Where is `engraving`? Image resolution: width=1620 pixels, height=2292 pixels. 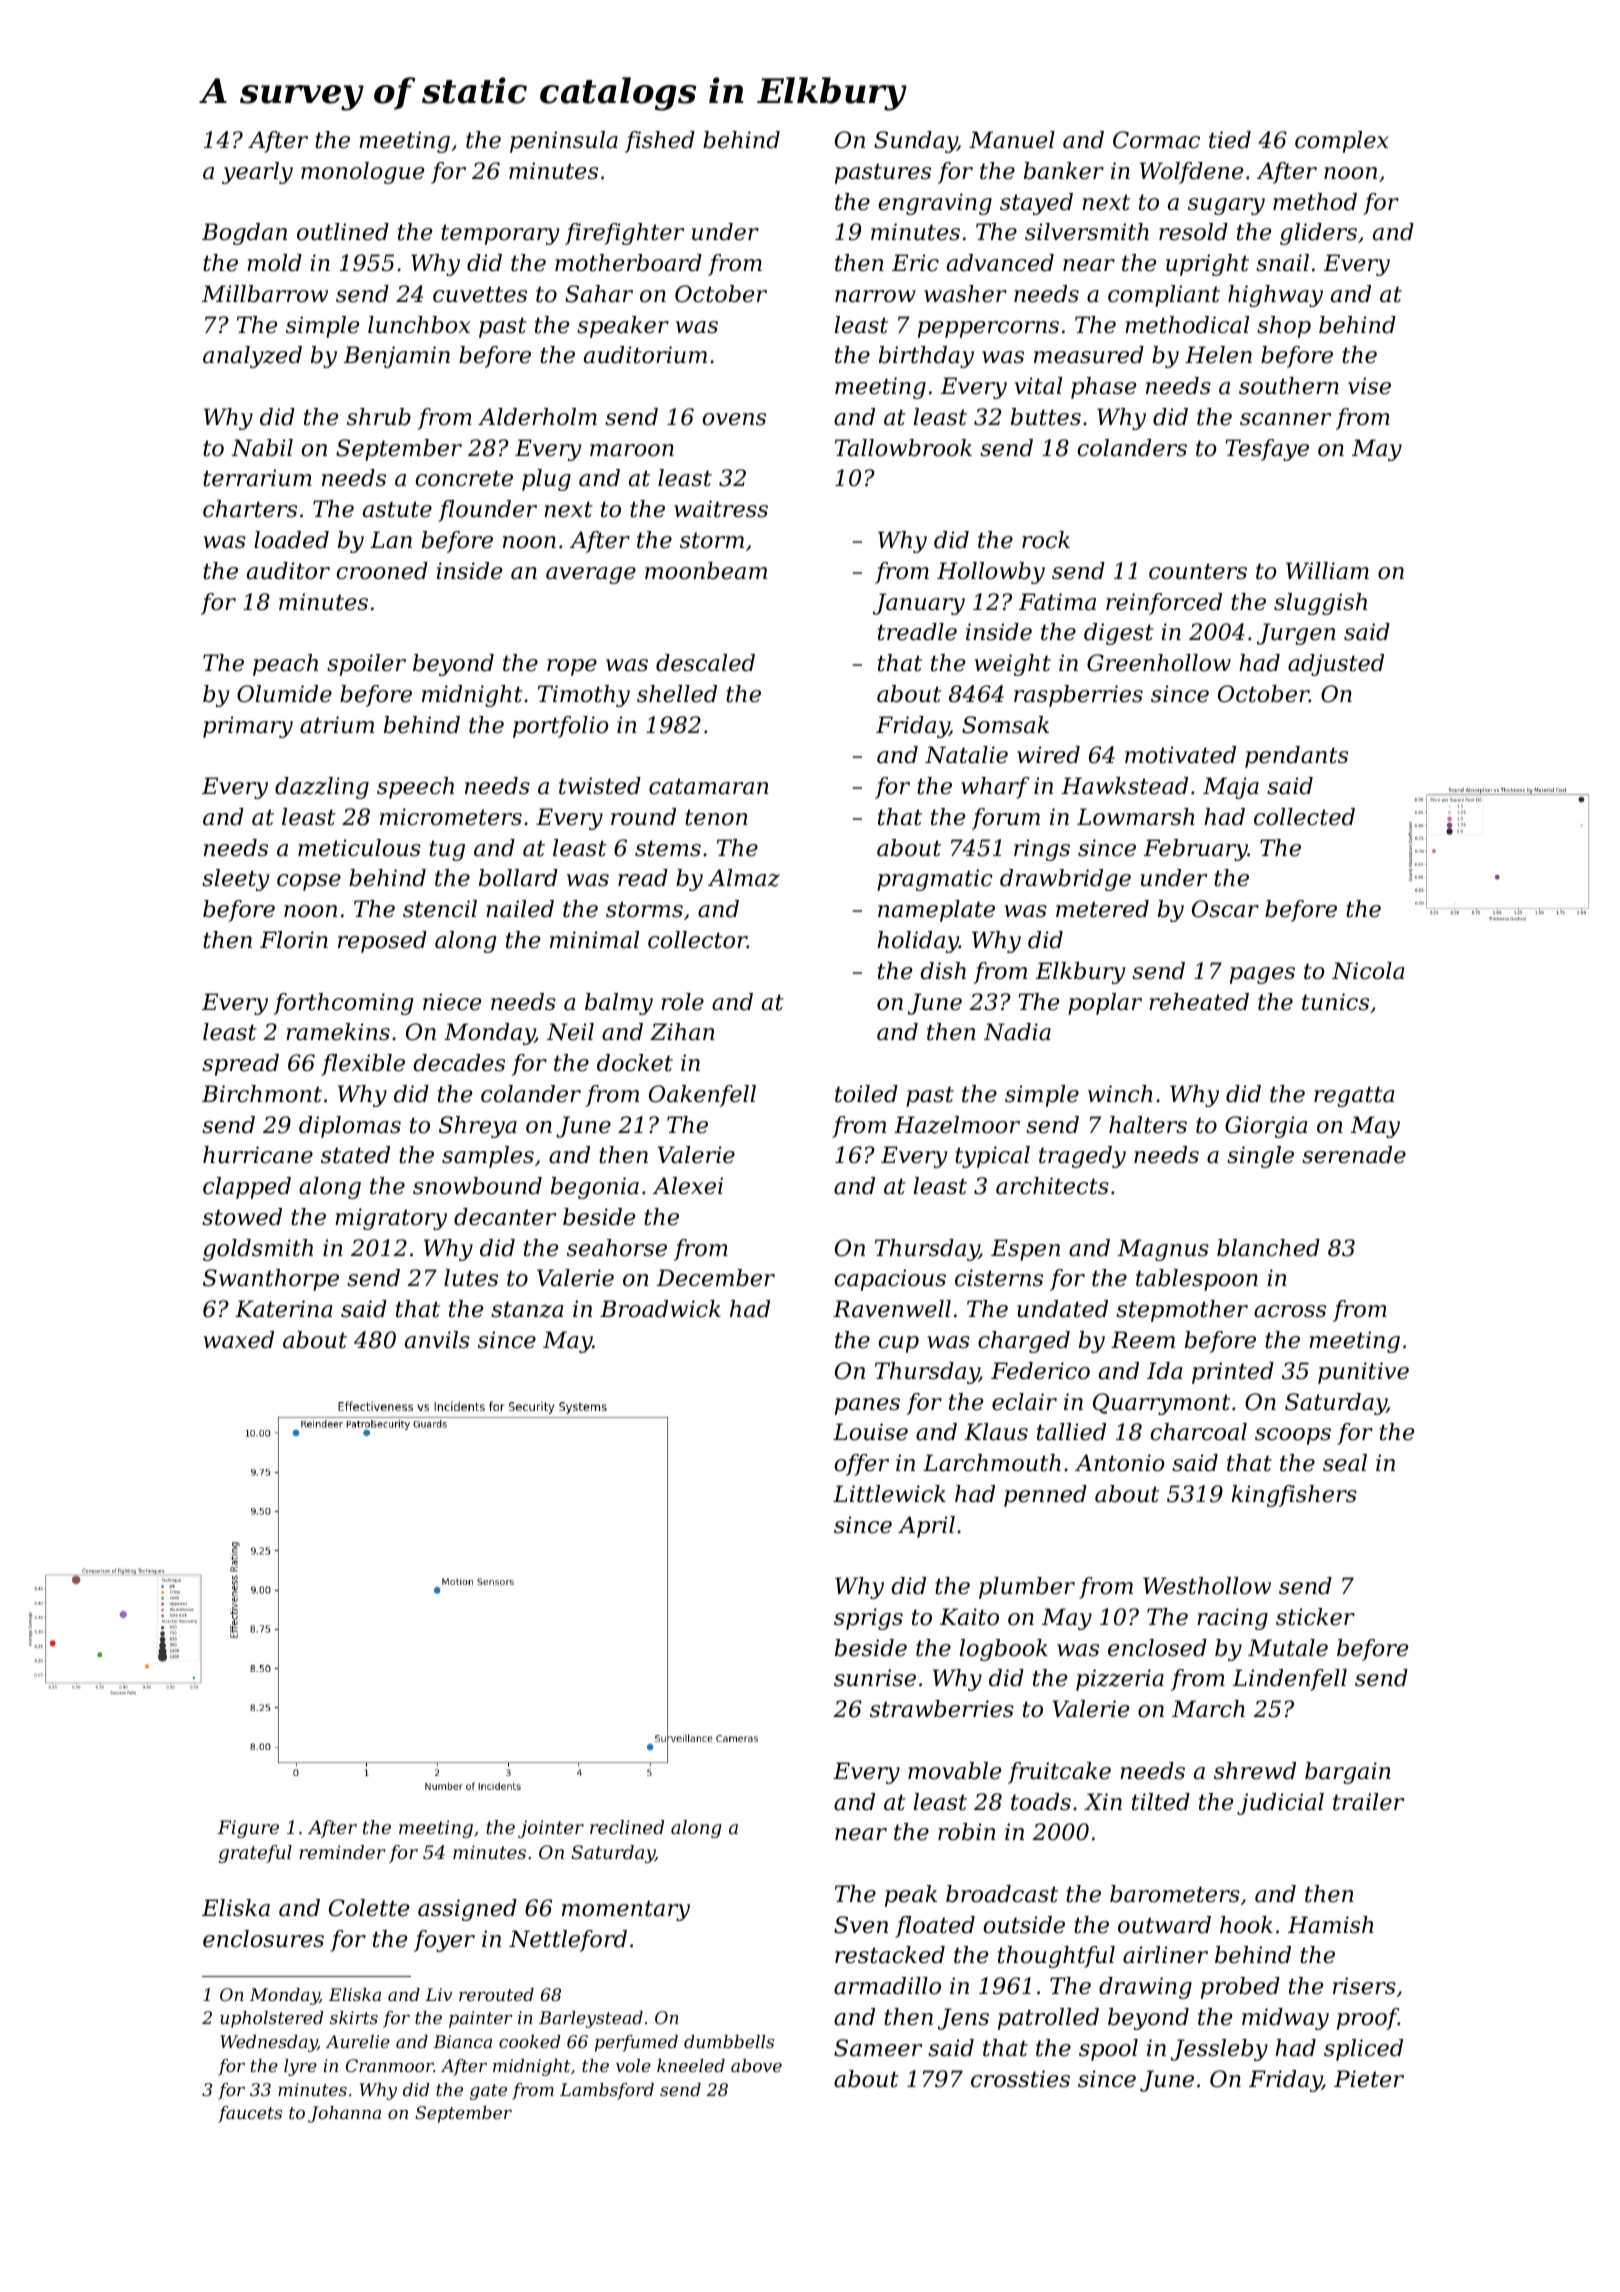 engraving is located at coordinates (935, 204).
